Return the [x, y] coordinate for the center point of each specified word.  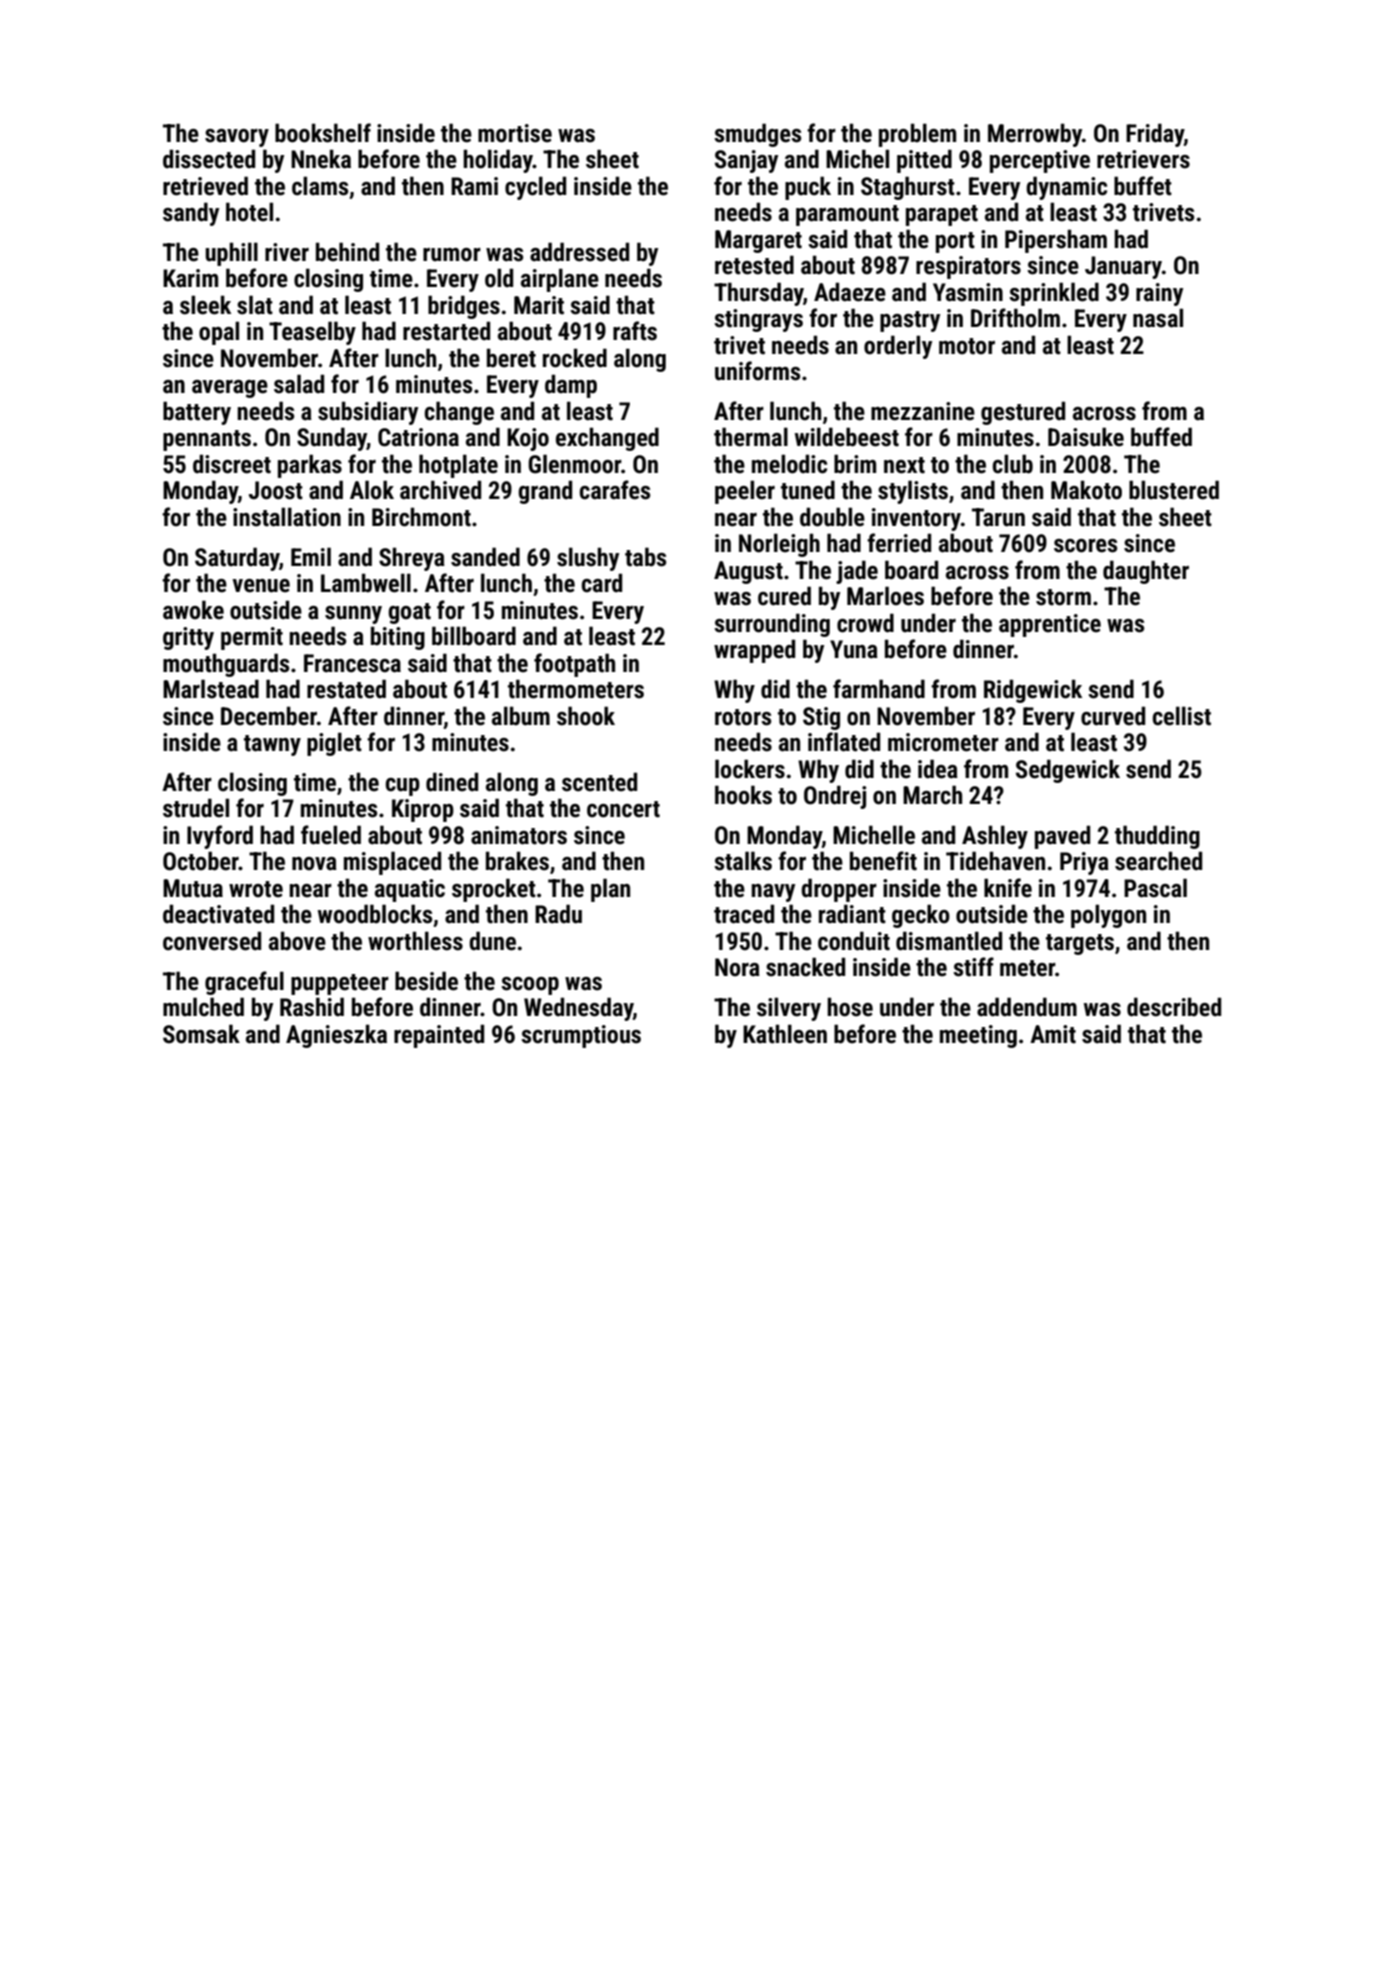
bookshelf [323, 133]
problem [917, 135]
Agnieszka [336, 1036]
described [1174, 1007]
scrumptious [581, 1036]
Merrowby [1035, 135]
